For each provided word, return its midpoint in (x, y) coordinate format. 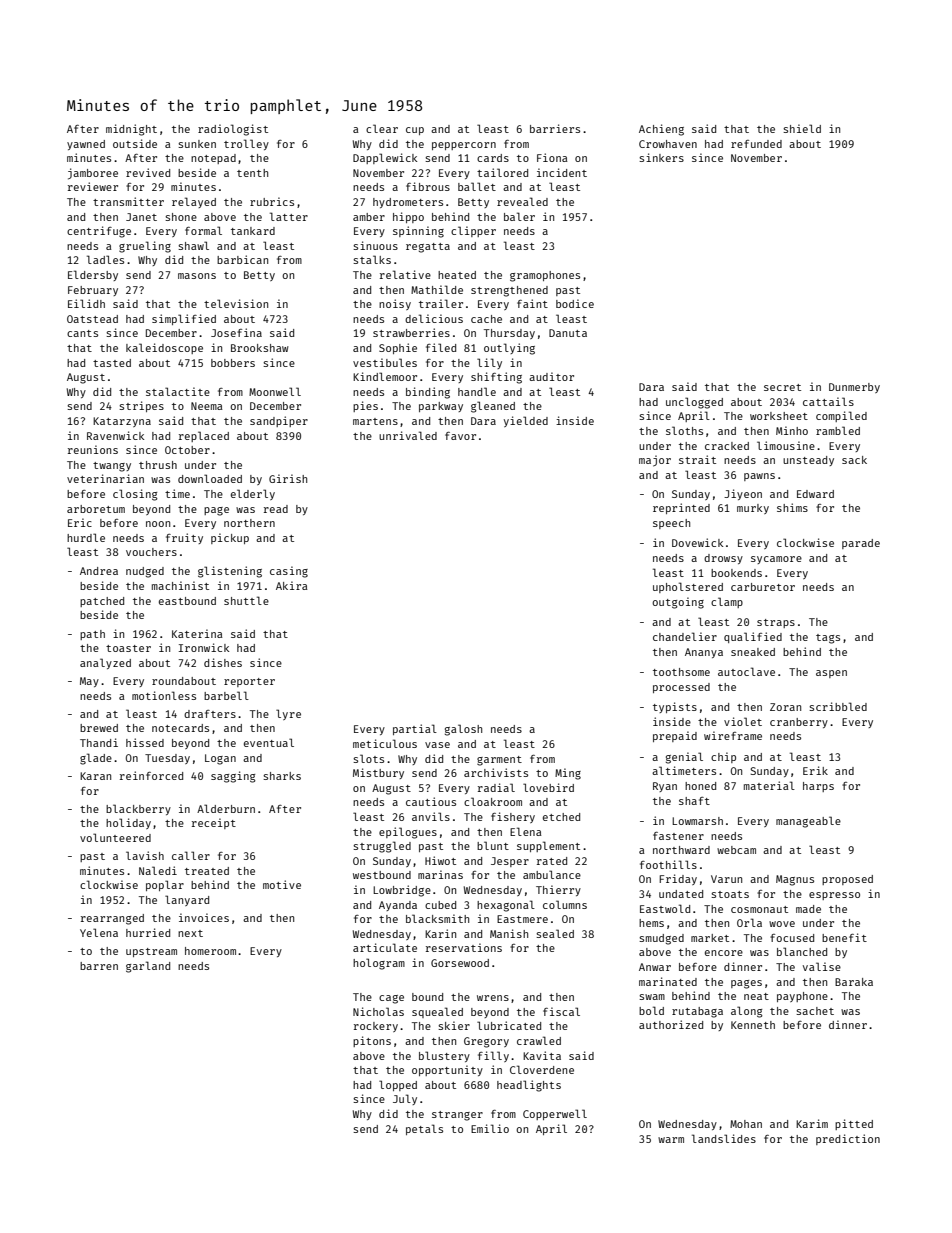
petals (424, 1129)
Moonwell (275, 391)
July (405, 1099)
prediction (848, 1139)
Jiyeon (743, 494)
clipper (473, 231)
